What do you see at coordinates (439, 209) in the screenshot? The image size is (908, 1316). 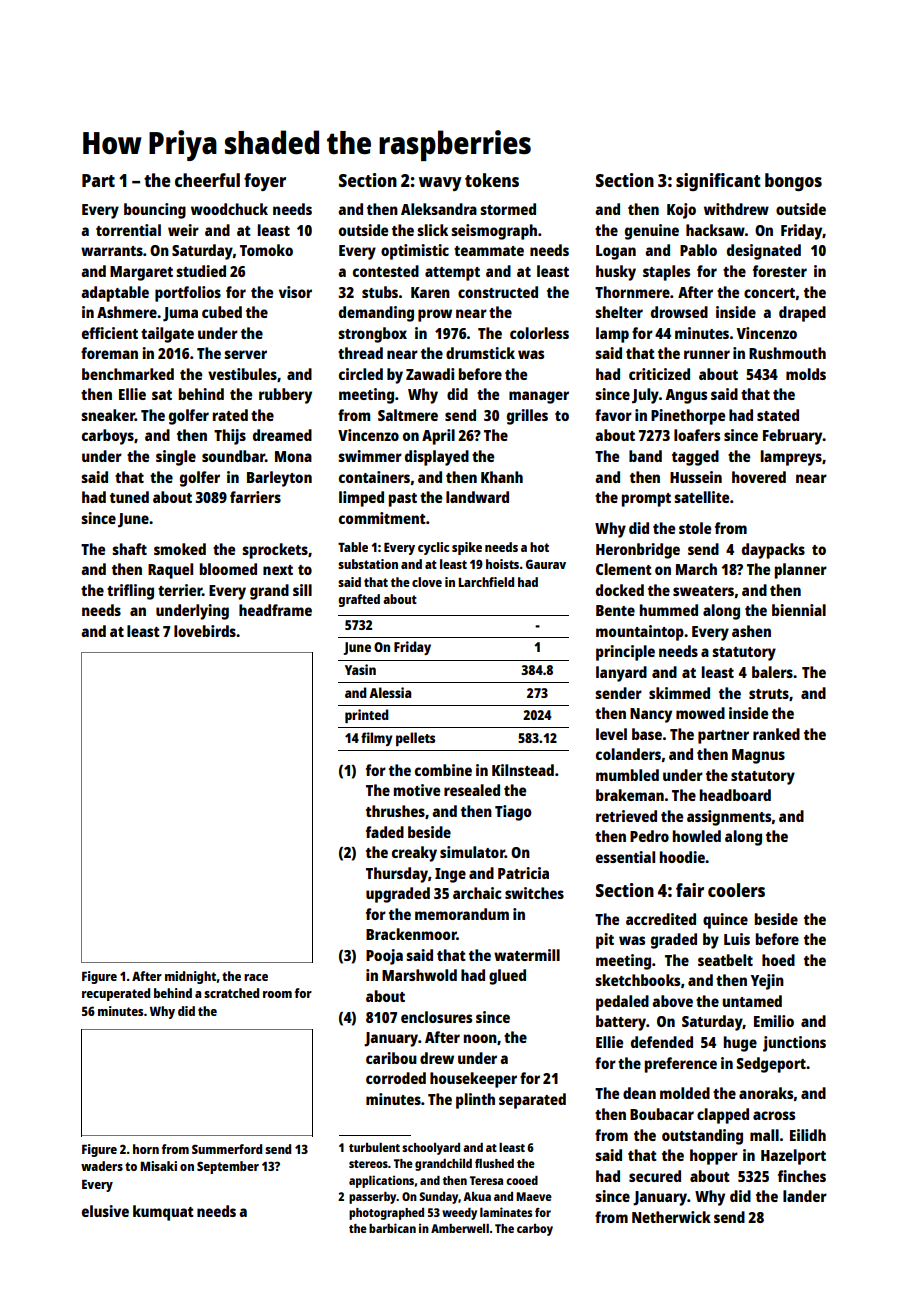 I see `Aleksandra` at bounding box center [439, 209].
